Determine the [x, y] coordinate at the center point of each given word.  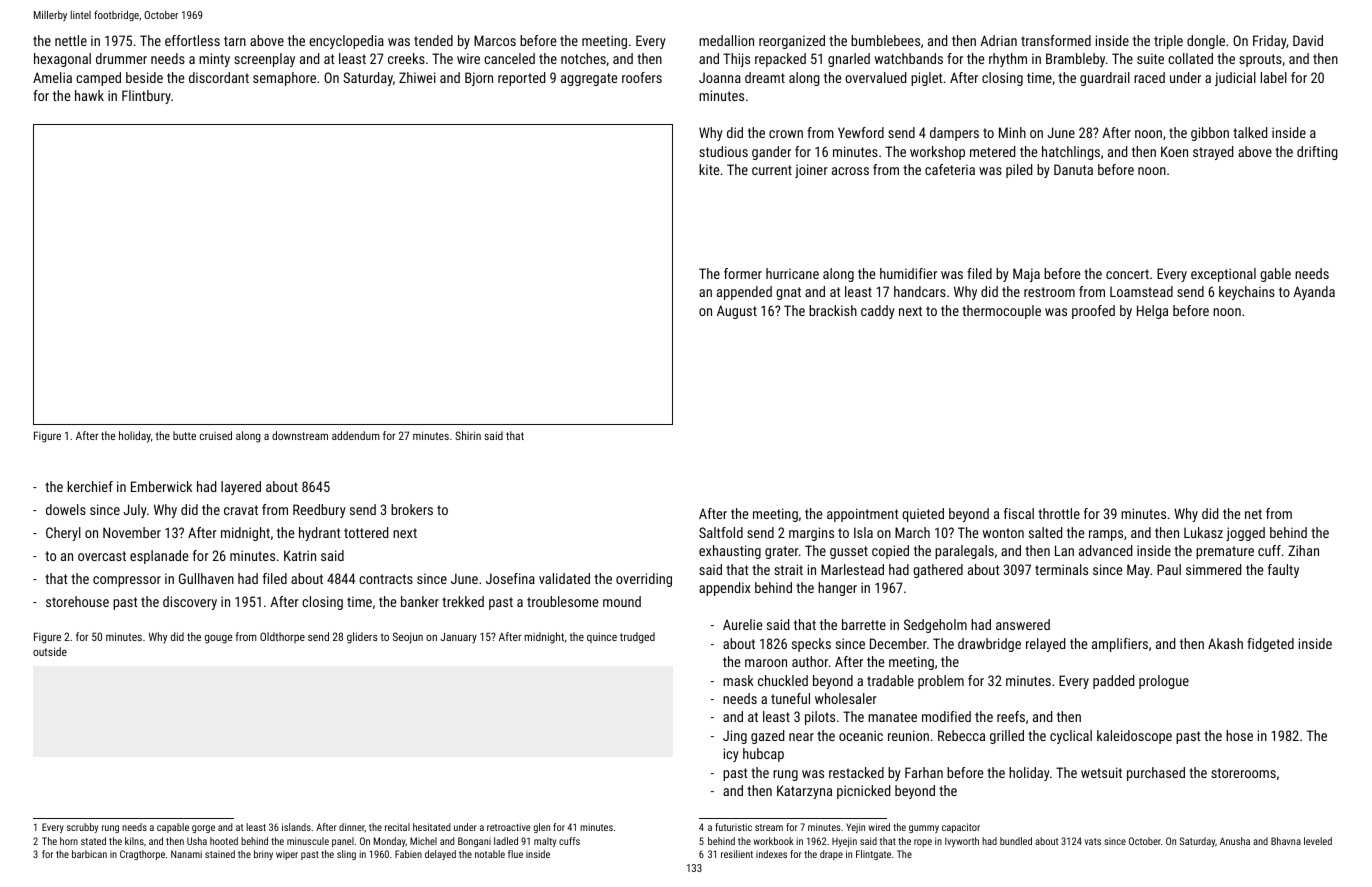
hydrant [320, 534]
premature [1225, 552]
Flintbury [146, 97]
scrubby [82, 828]
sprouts [1260, 60]
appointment [863, 515]
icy [731, 755]
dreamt [765, 77]
